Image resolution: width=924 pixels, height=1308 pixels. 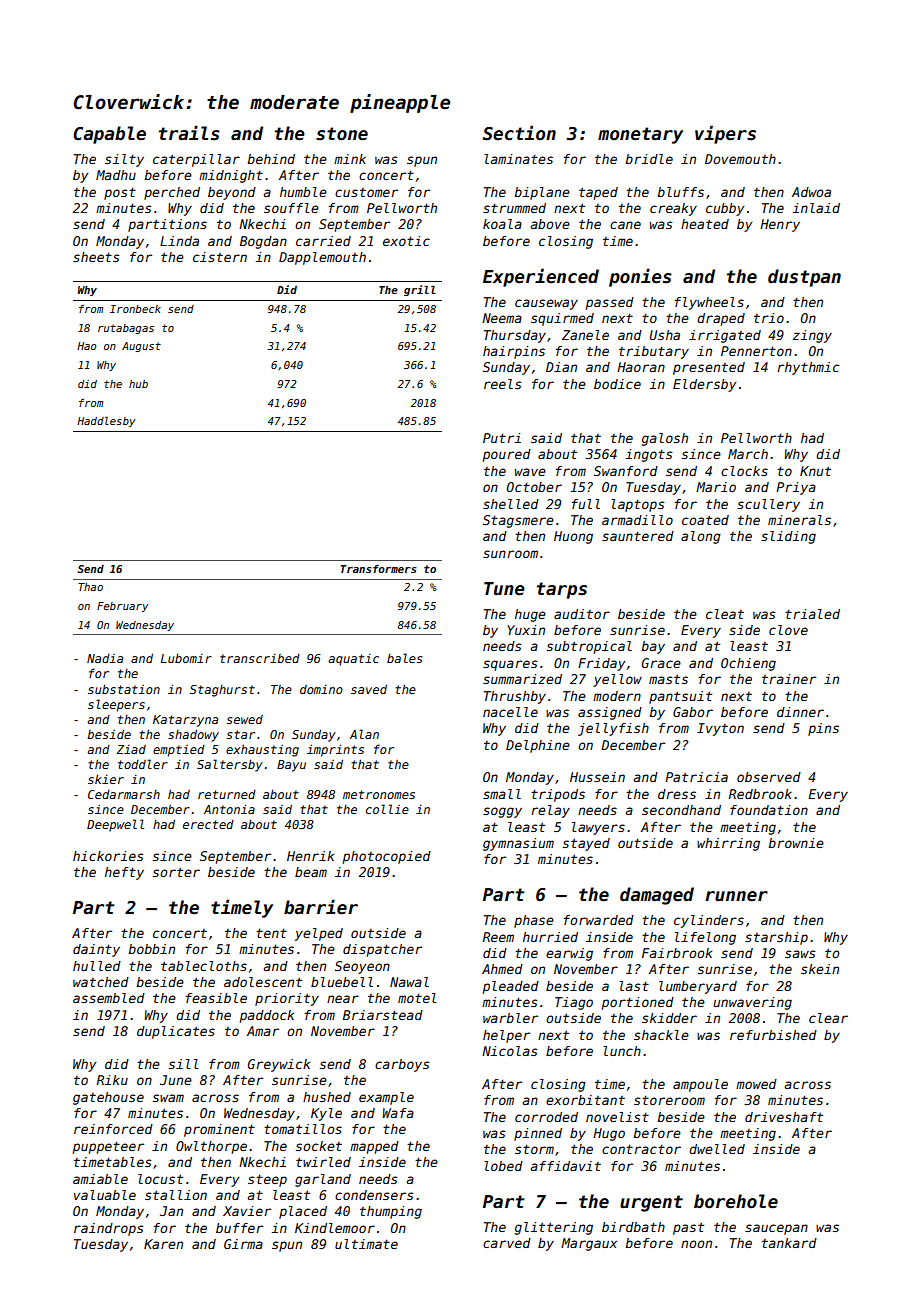 I want to click on trainer, so click(x=789, y=679).
